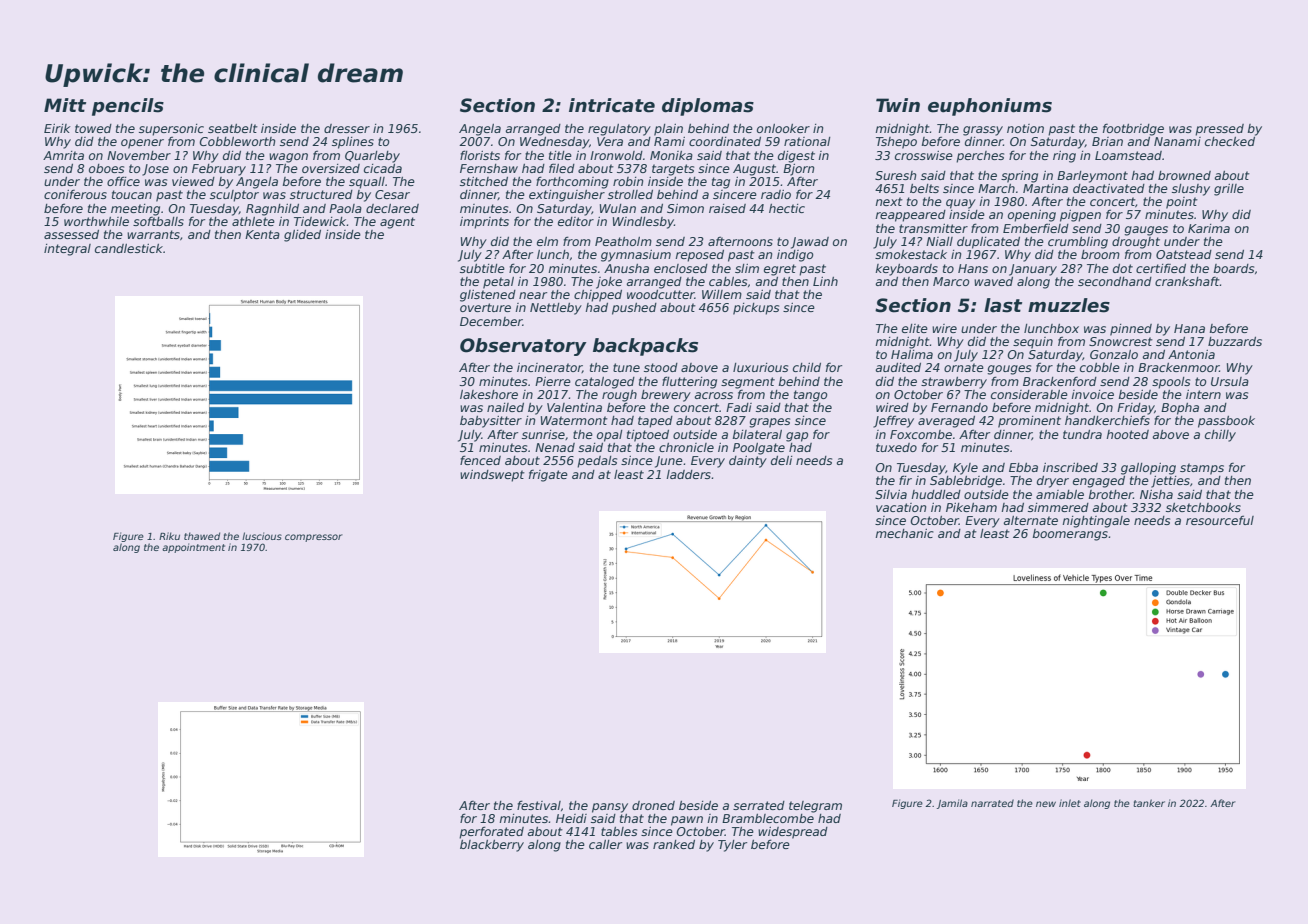 Image resolution: width=1308 pixels, height=924 pixels. What do you see at coordinates (492, 846) in the screenshot?
I see `blackberry` at bounding box center [492, 846].
